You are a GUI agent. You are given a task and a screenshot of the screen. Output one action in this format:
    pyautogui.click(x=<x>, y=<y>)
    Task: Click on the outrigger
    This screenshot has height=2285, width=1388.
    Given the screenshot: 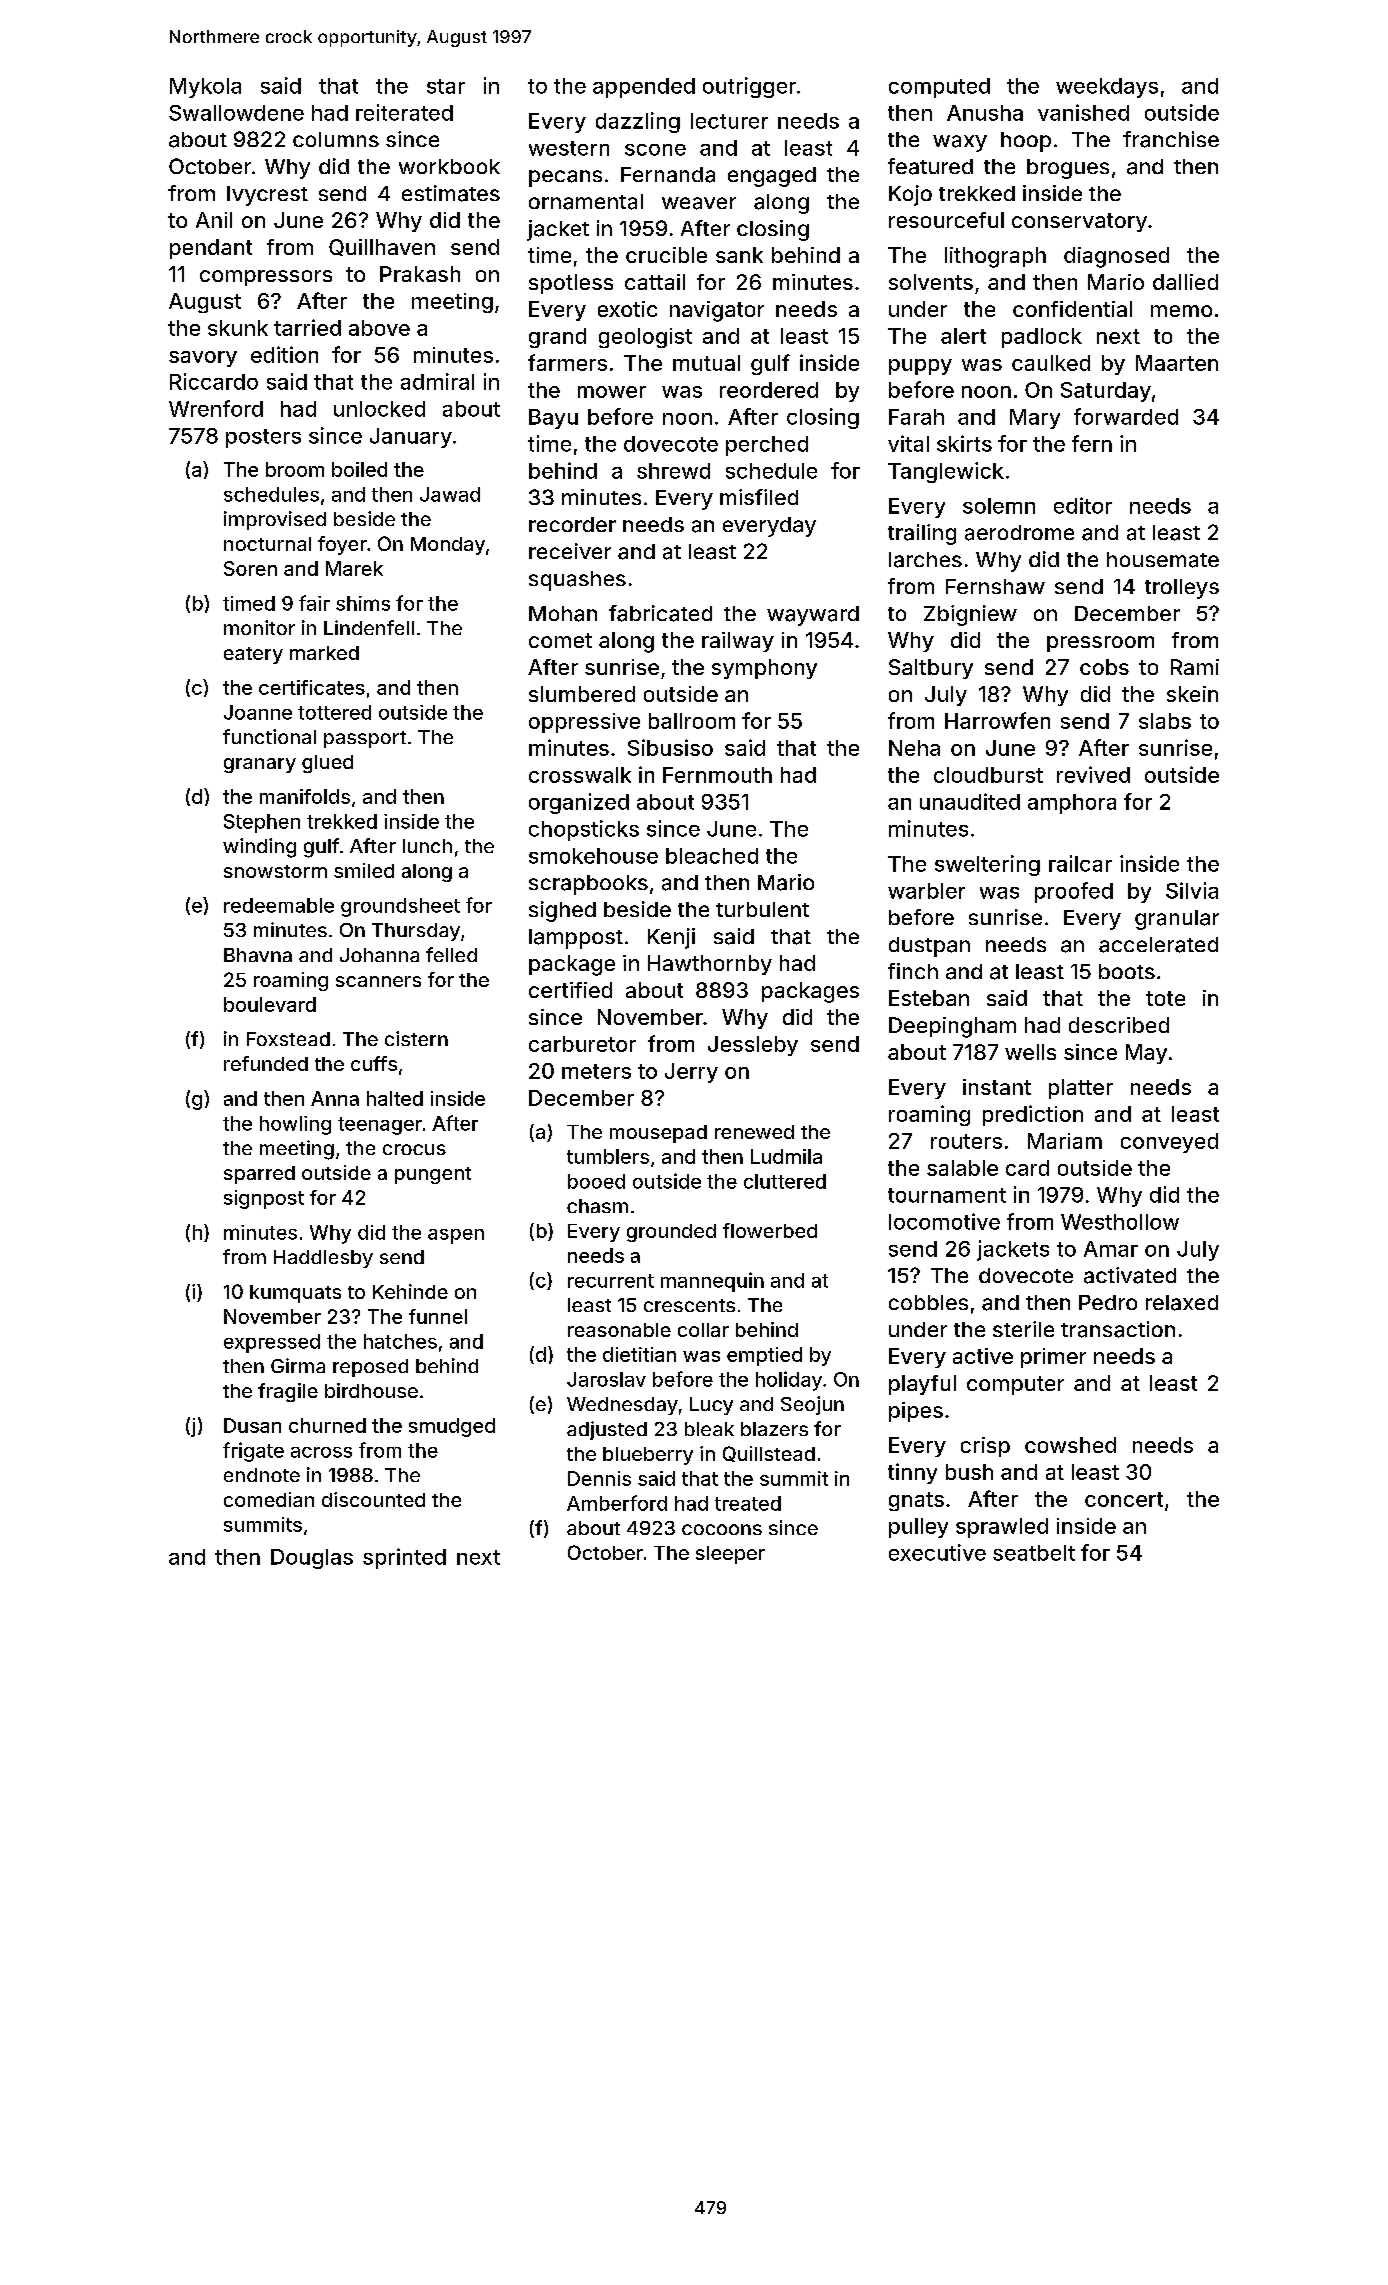 What is the action you would take?
    pyautogui.click(x=749, y=87)
